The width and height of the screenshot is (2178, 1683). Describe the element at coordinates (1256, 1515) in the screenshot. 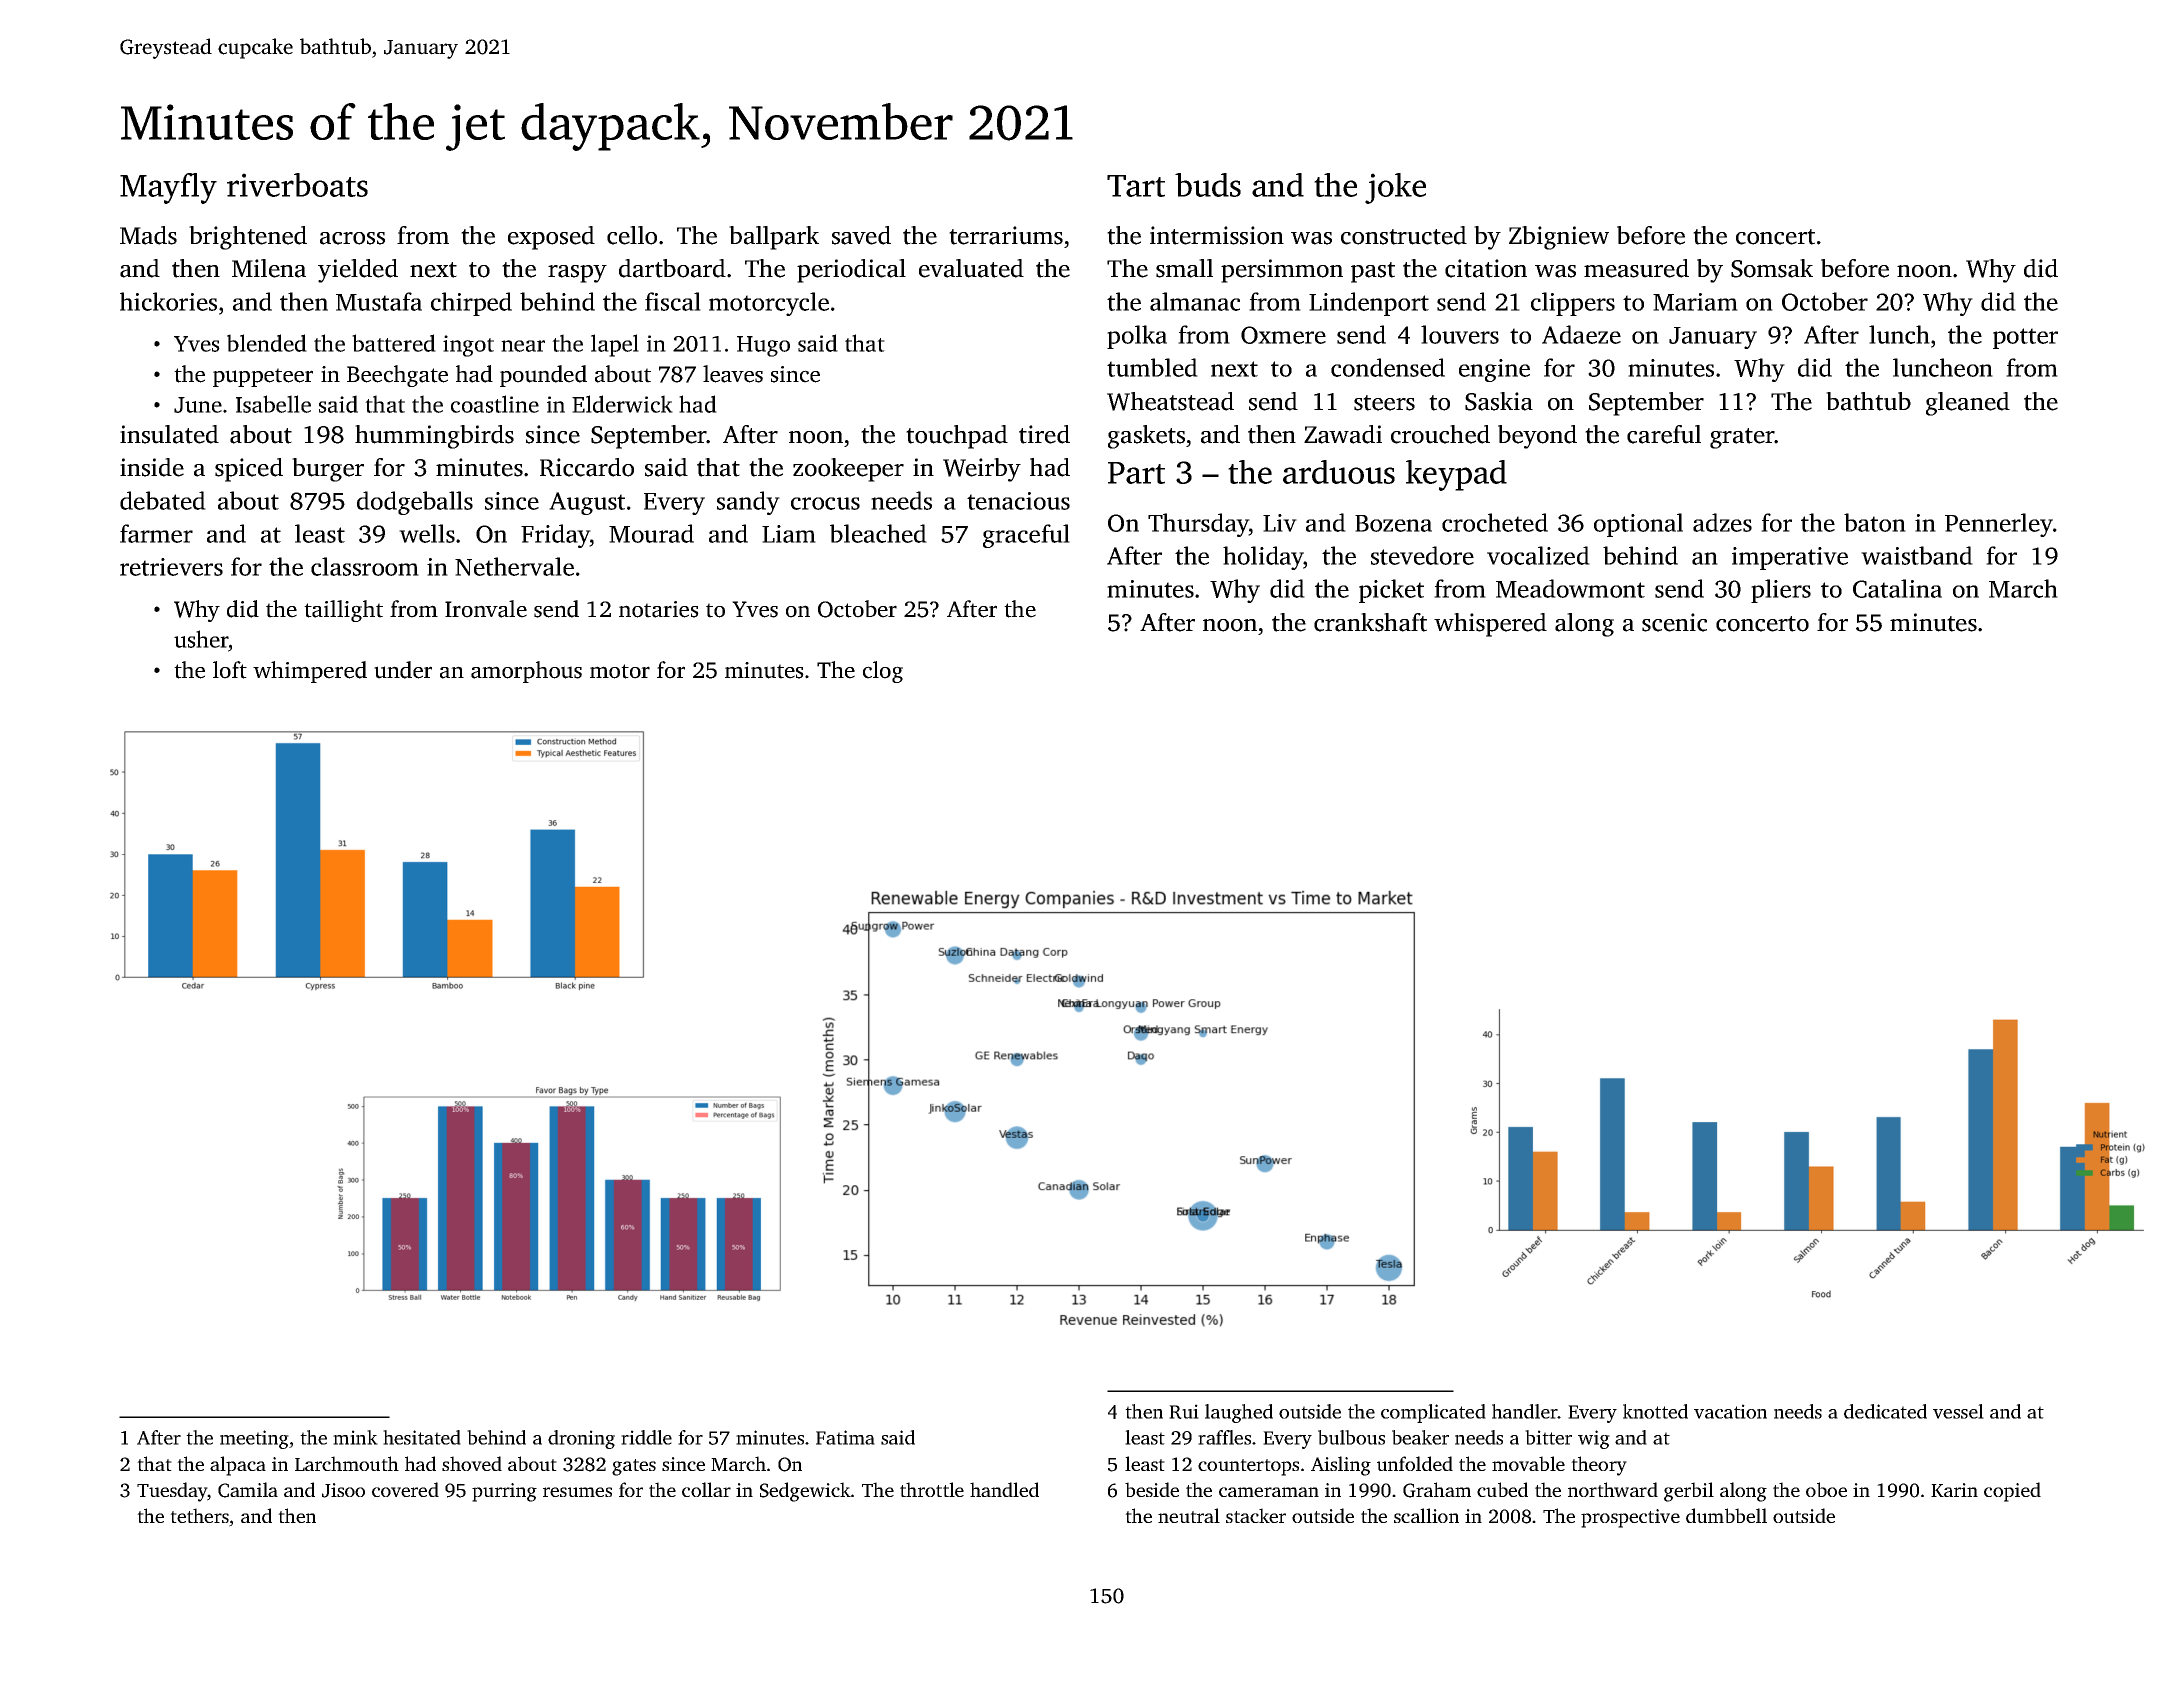

I see `stacker` at that location.
